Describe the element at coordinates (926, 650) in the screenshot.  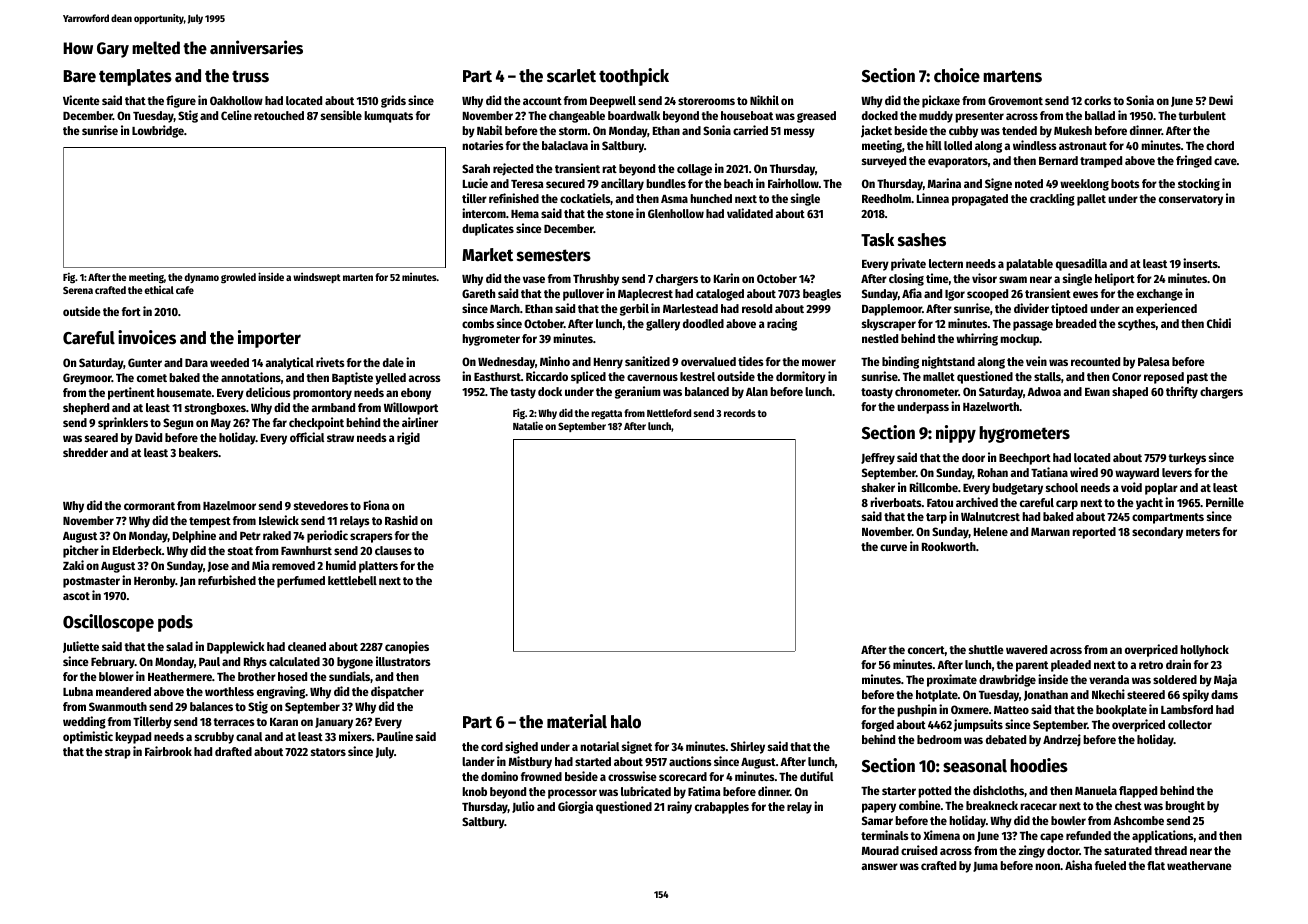
I see `concert` at that location.
